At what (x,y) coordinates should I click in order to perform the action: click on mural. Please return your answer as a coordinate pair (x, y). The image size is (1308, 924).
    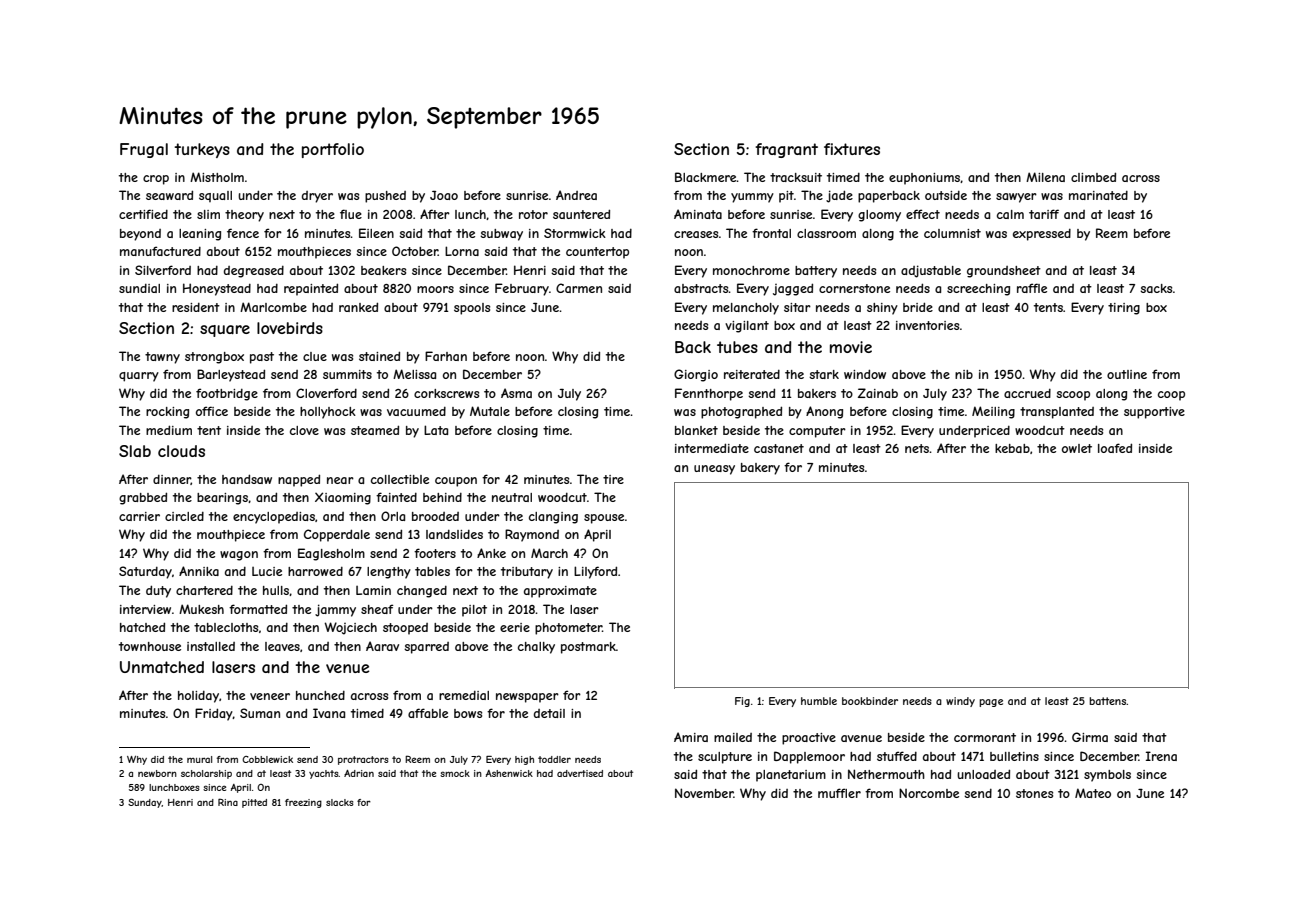
    Looking at the image, I should click on (199, 759).
